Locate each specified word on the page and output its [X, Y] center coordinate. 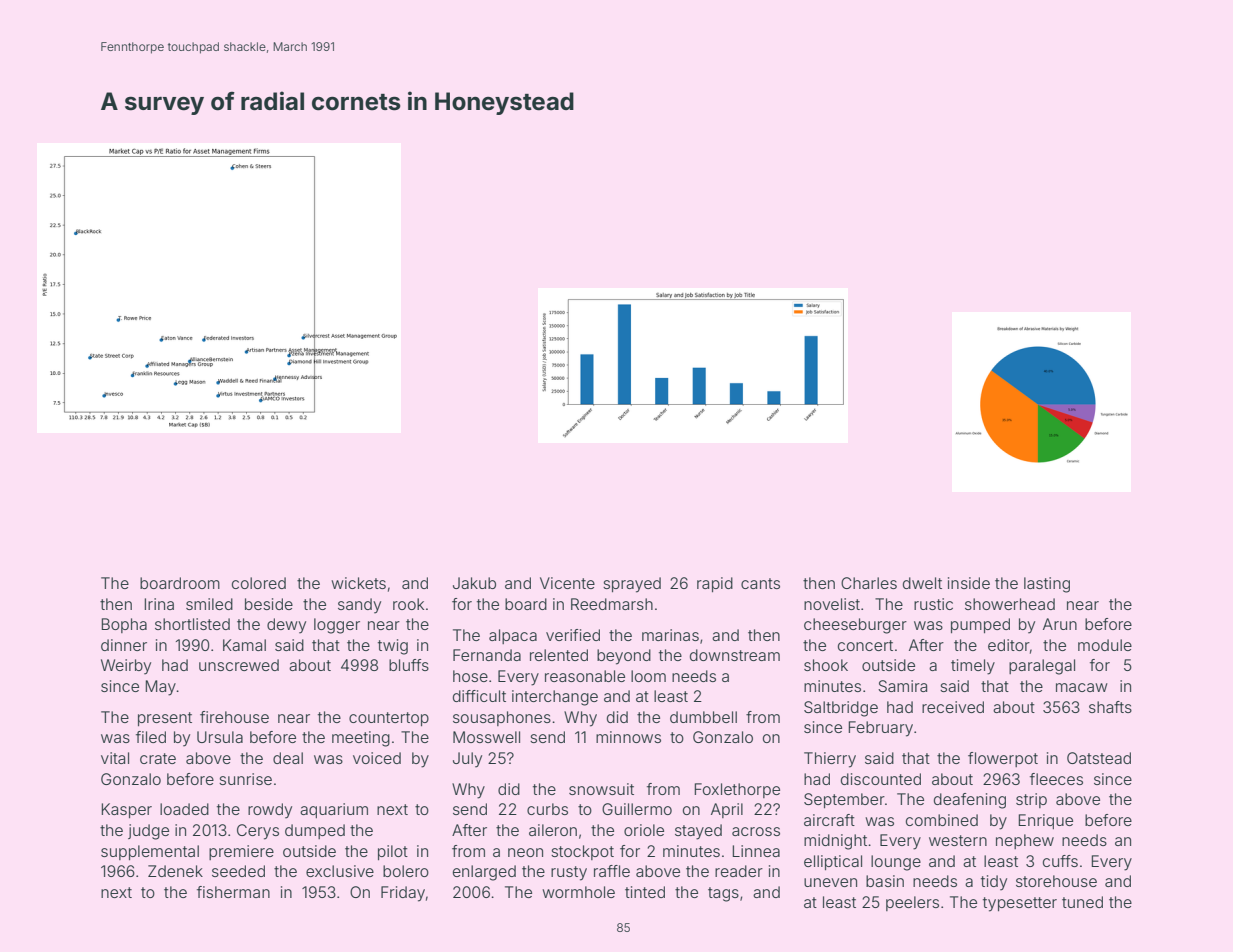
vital [115, 758]
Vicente [567, 583]
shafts [1110, 707]
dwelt [922, 583]
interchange [555, 698]
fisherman [233, 892]
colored [259, 583]
